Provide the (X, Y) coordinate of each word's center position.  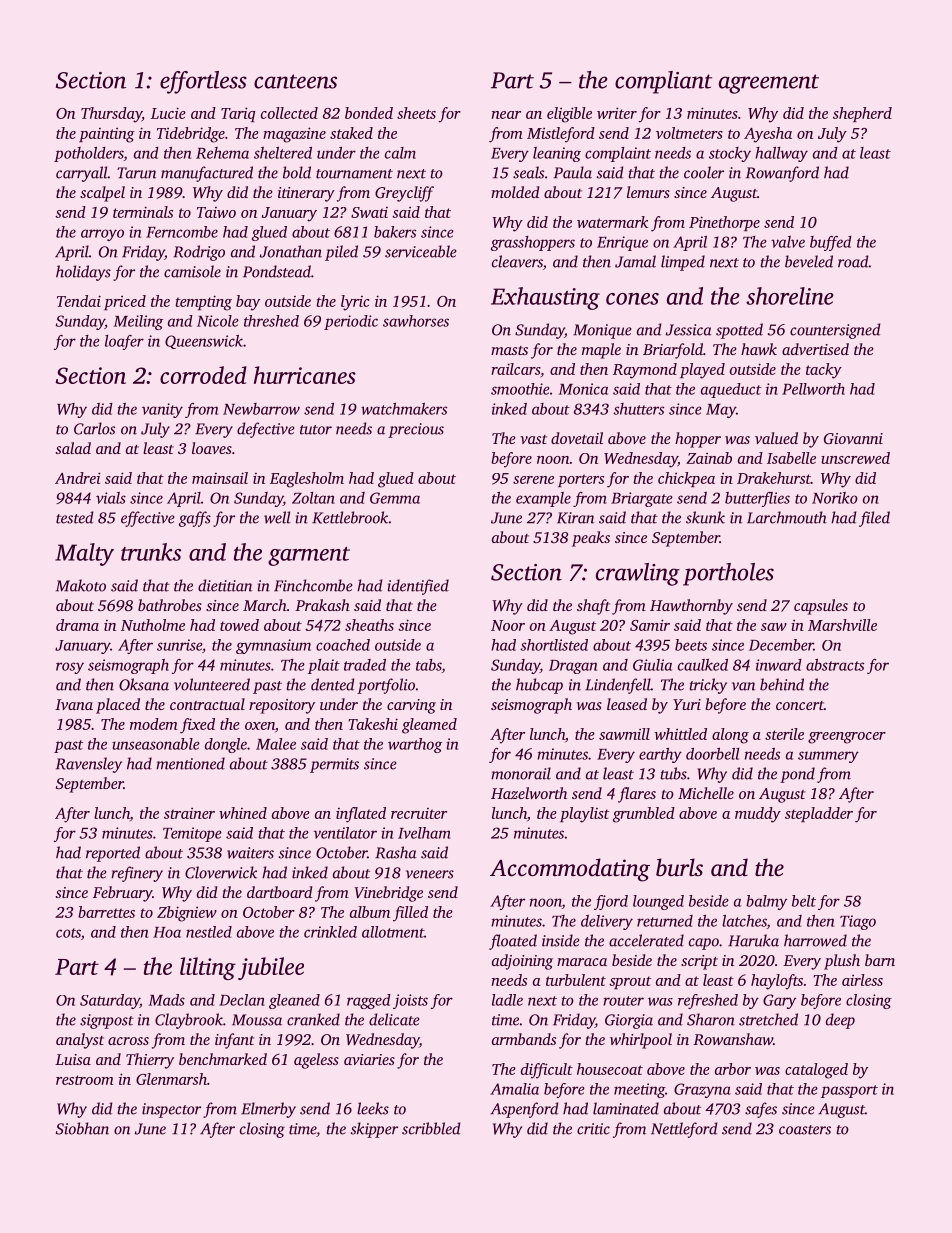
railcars (515, 369)
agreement (769, 84)
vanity (162, 410)
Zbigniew (187, 914)
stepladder (819, 814)
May (721, 411)
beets (691, 645)
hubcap (539, 686)
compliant (663, 82)
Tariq (238, 114)
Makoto (81, 585)
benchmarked (223, 1059)
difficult (547, 1071)
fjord (611, 902)
